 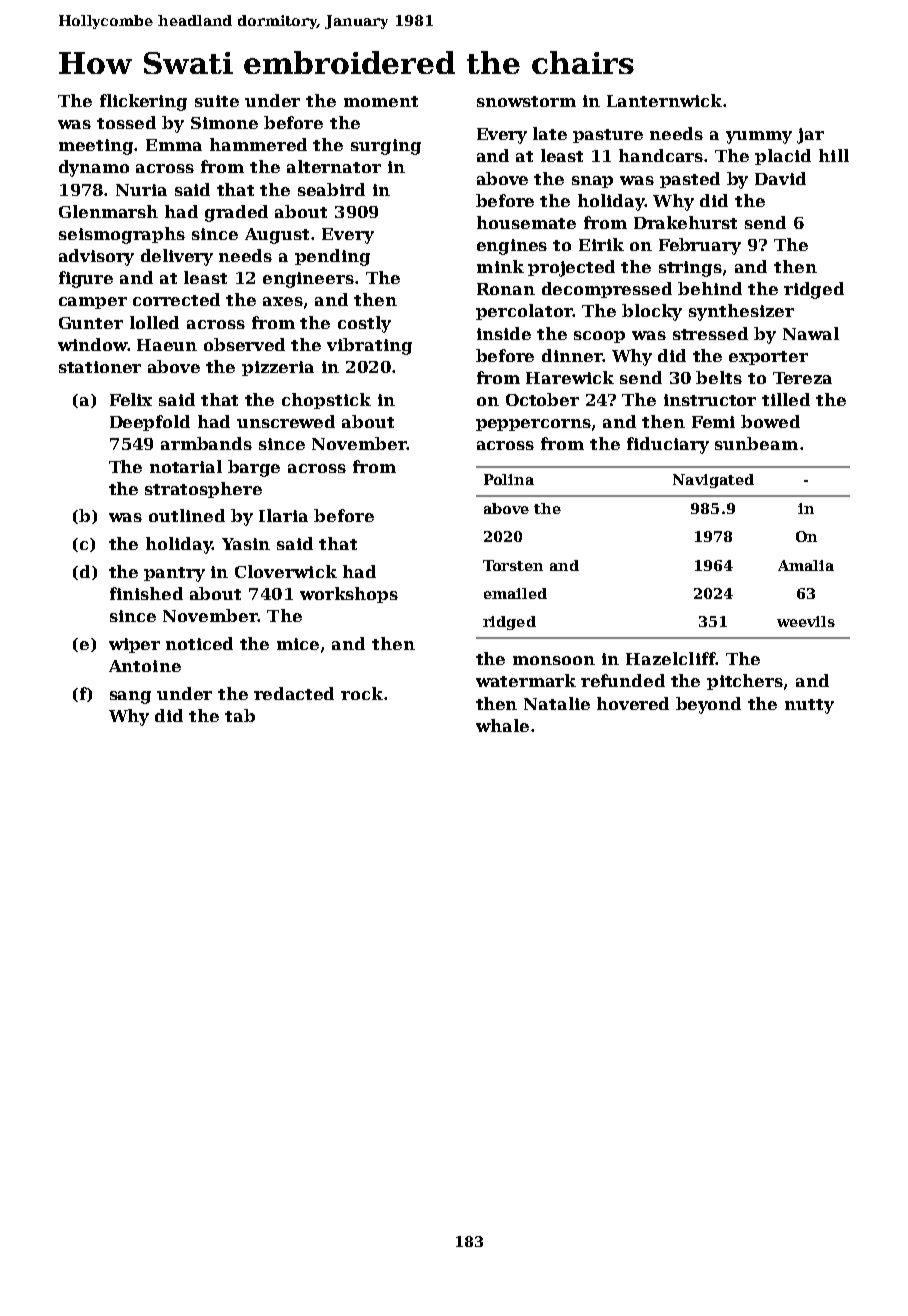 What do you see at coordinates (542, 399) in the screenshot?
I see `October` at bounding box center [542, 399].
